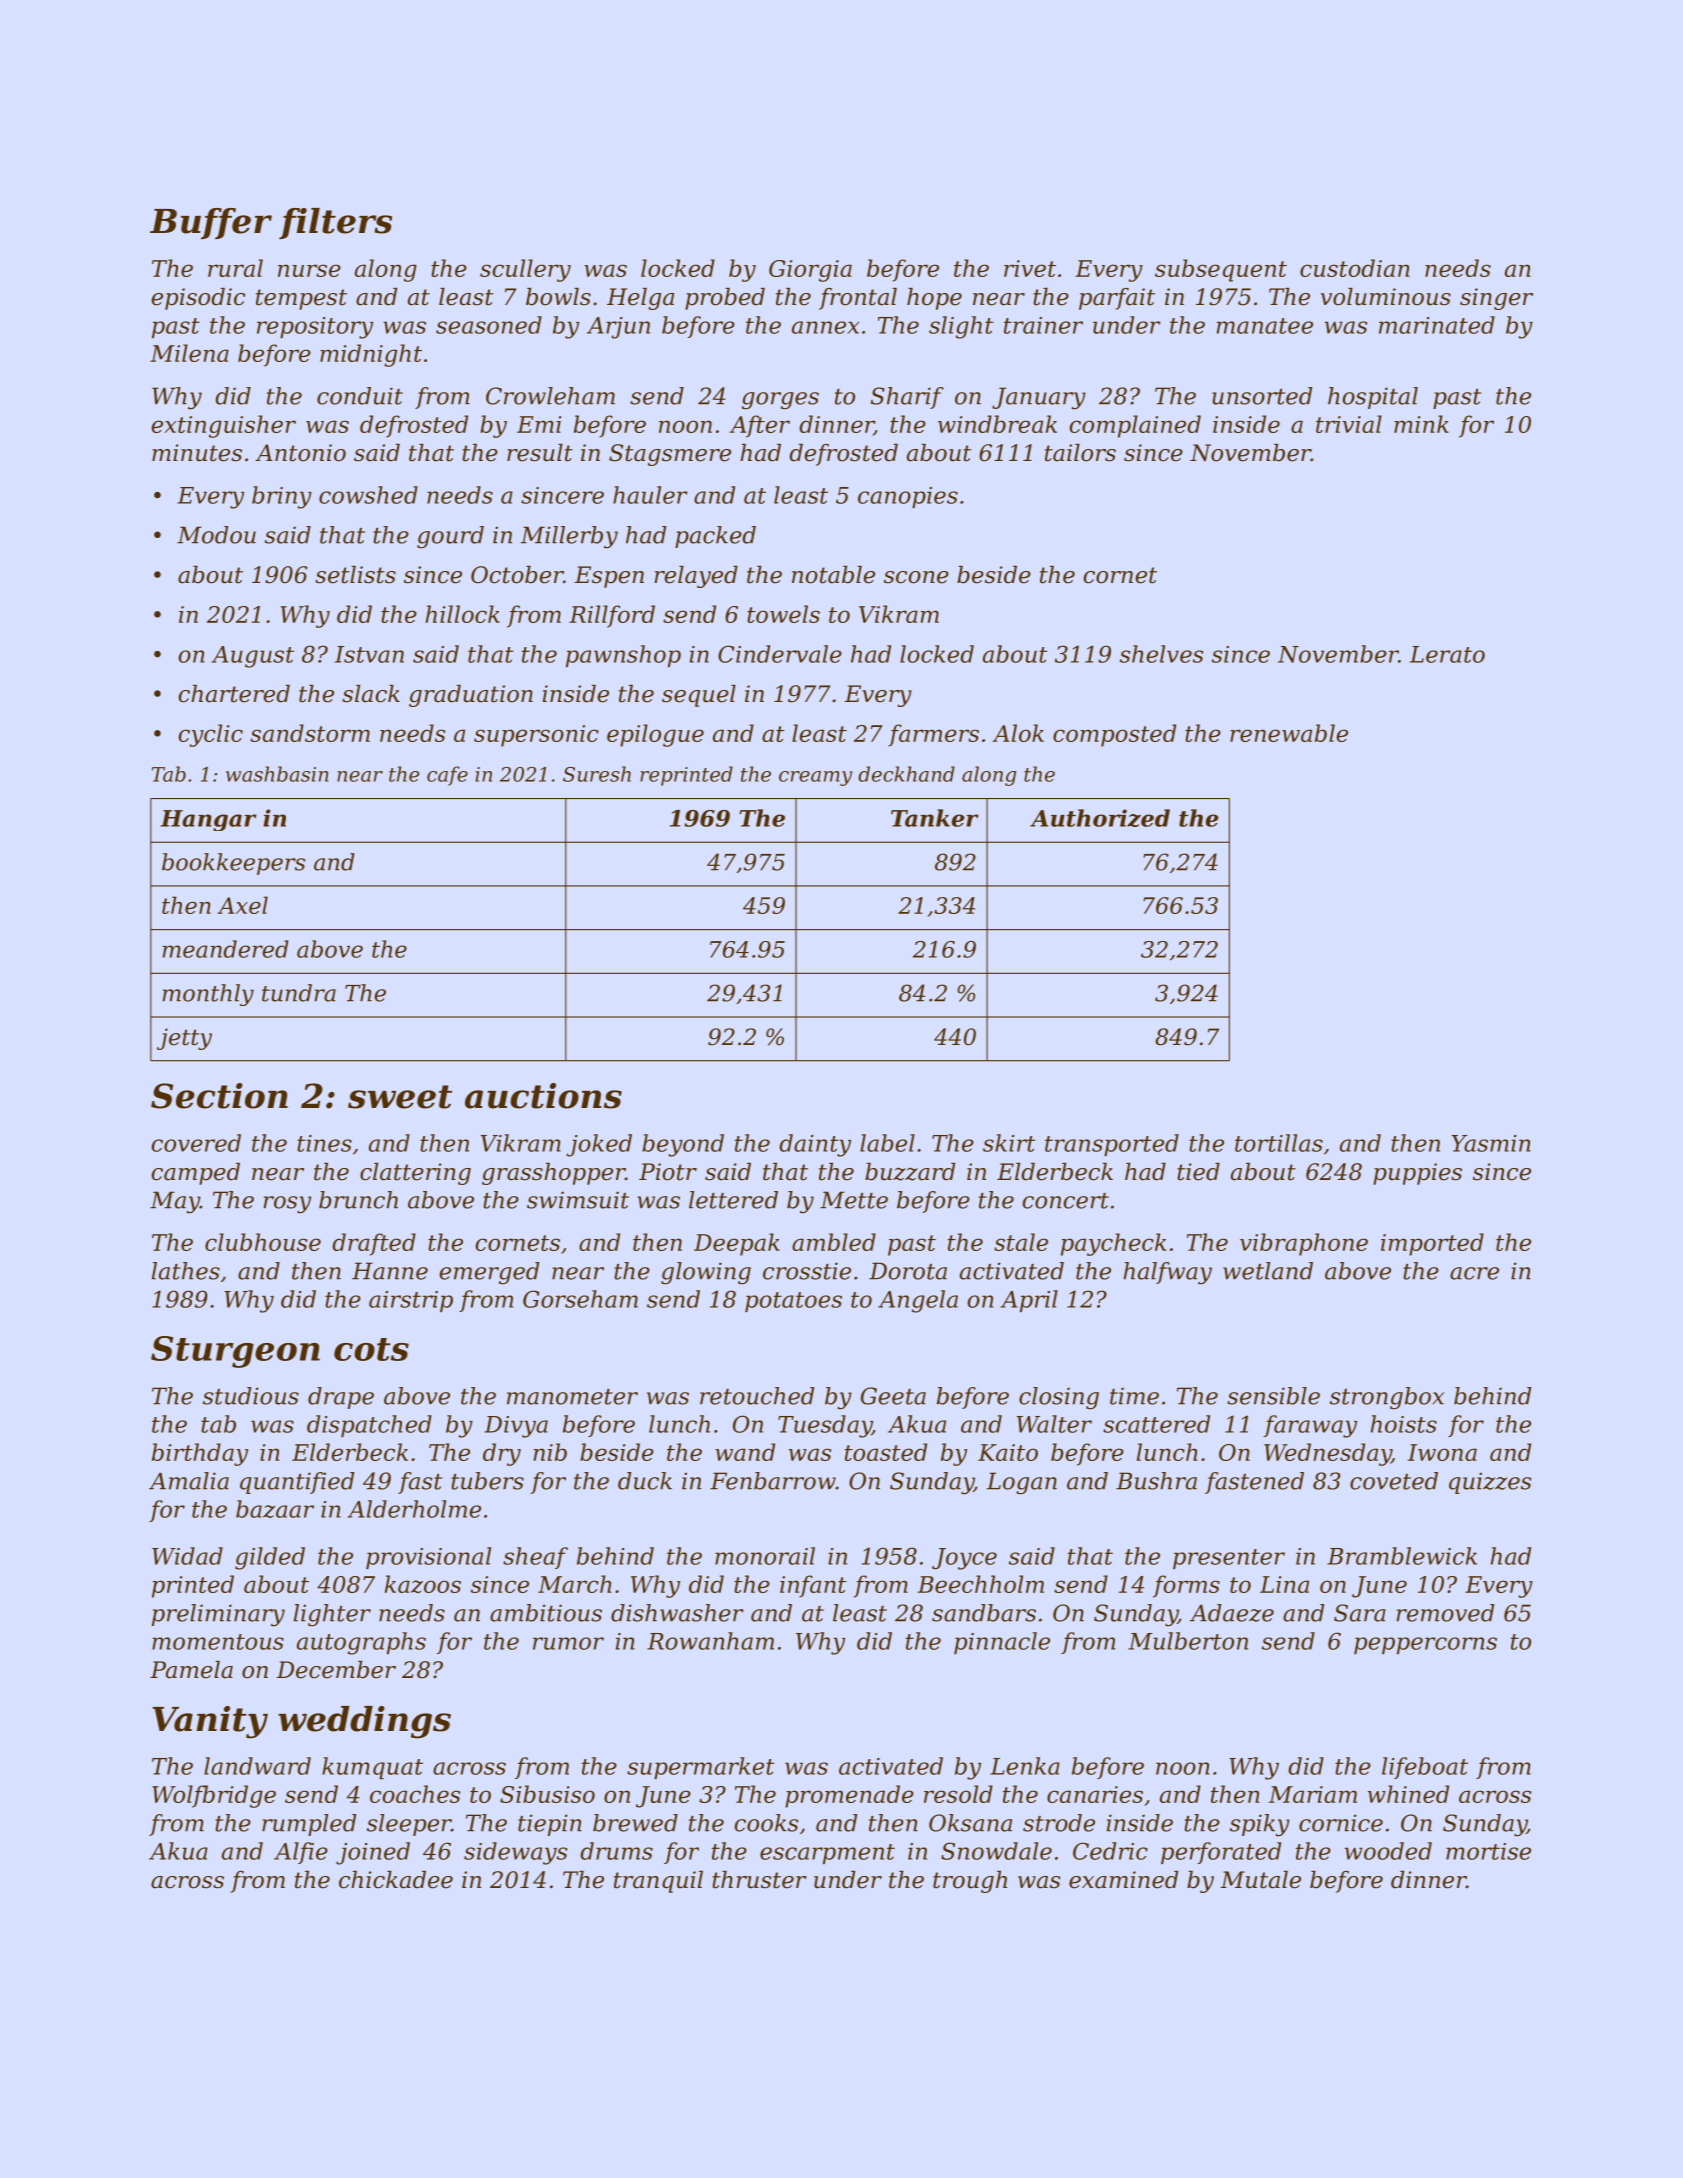 This image has height=2178, width=1683. Describe the element at coordinates (1100, 818) in the image. I see `Authorized` at that location.
